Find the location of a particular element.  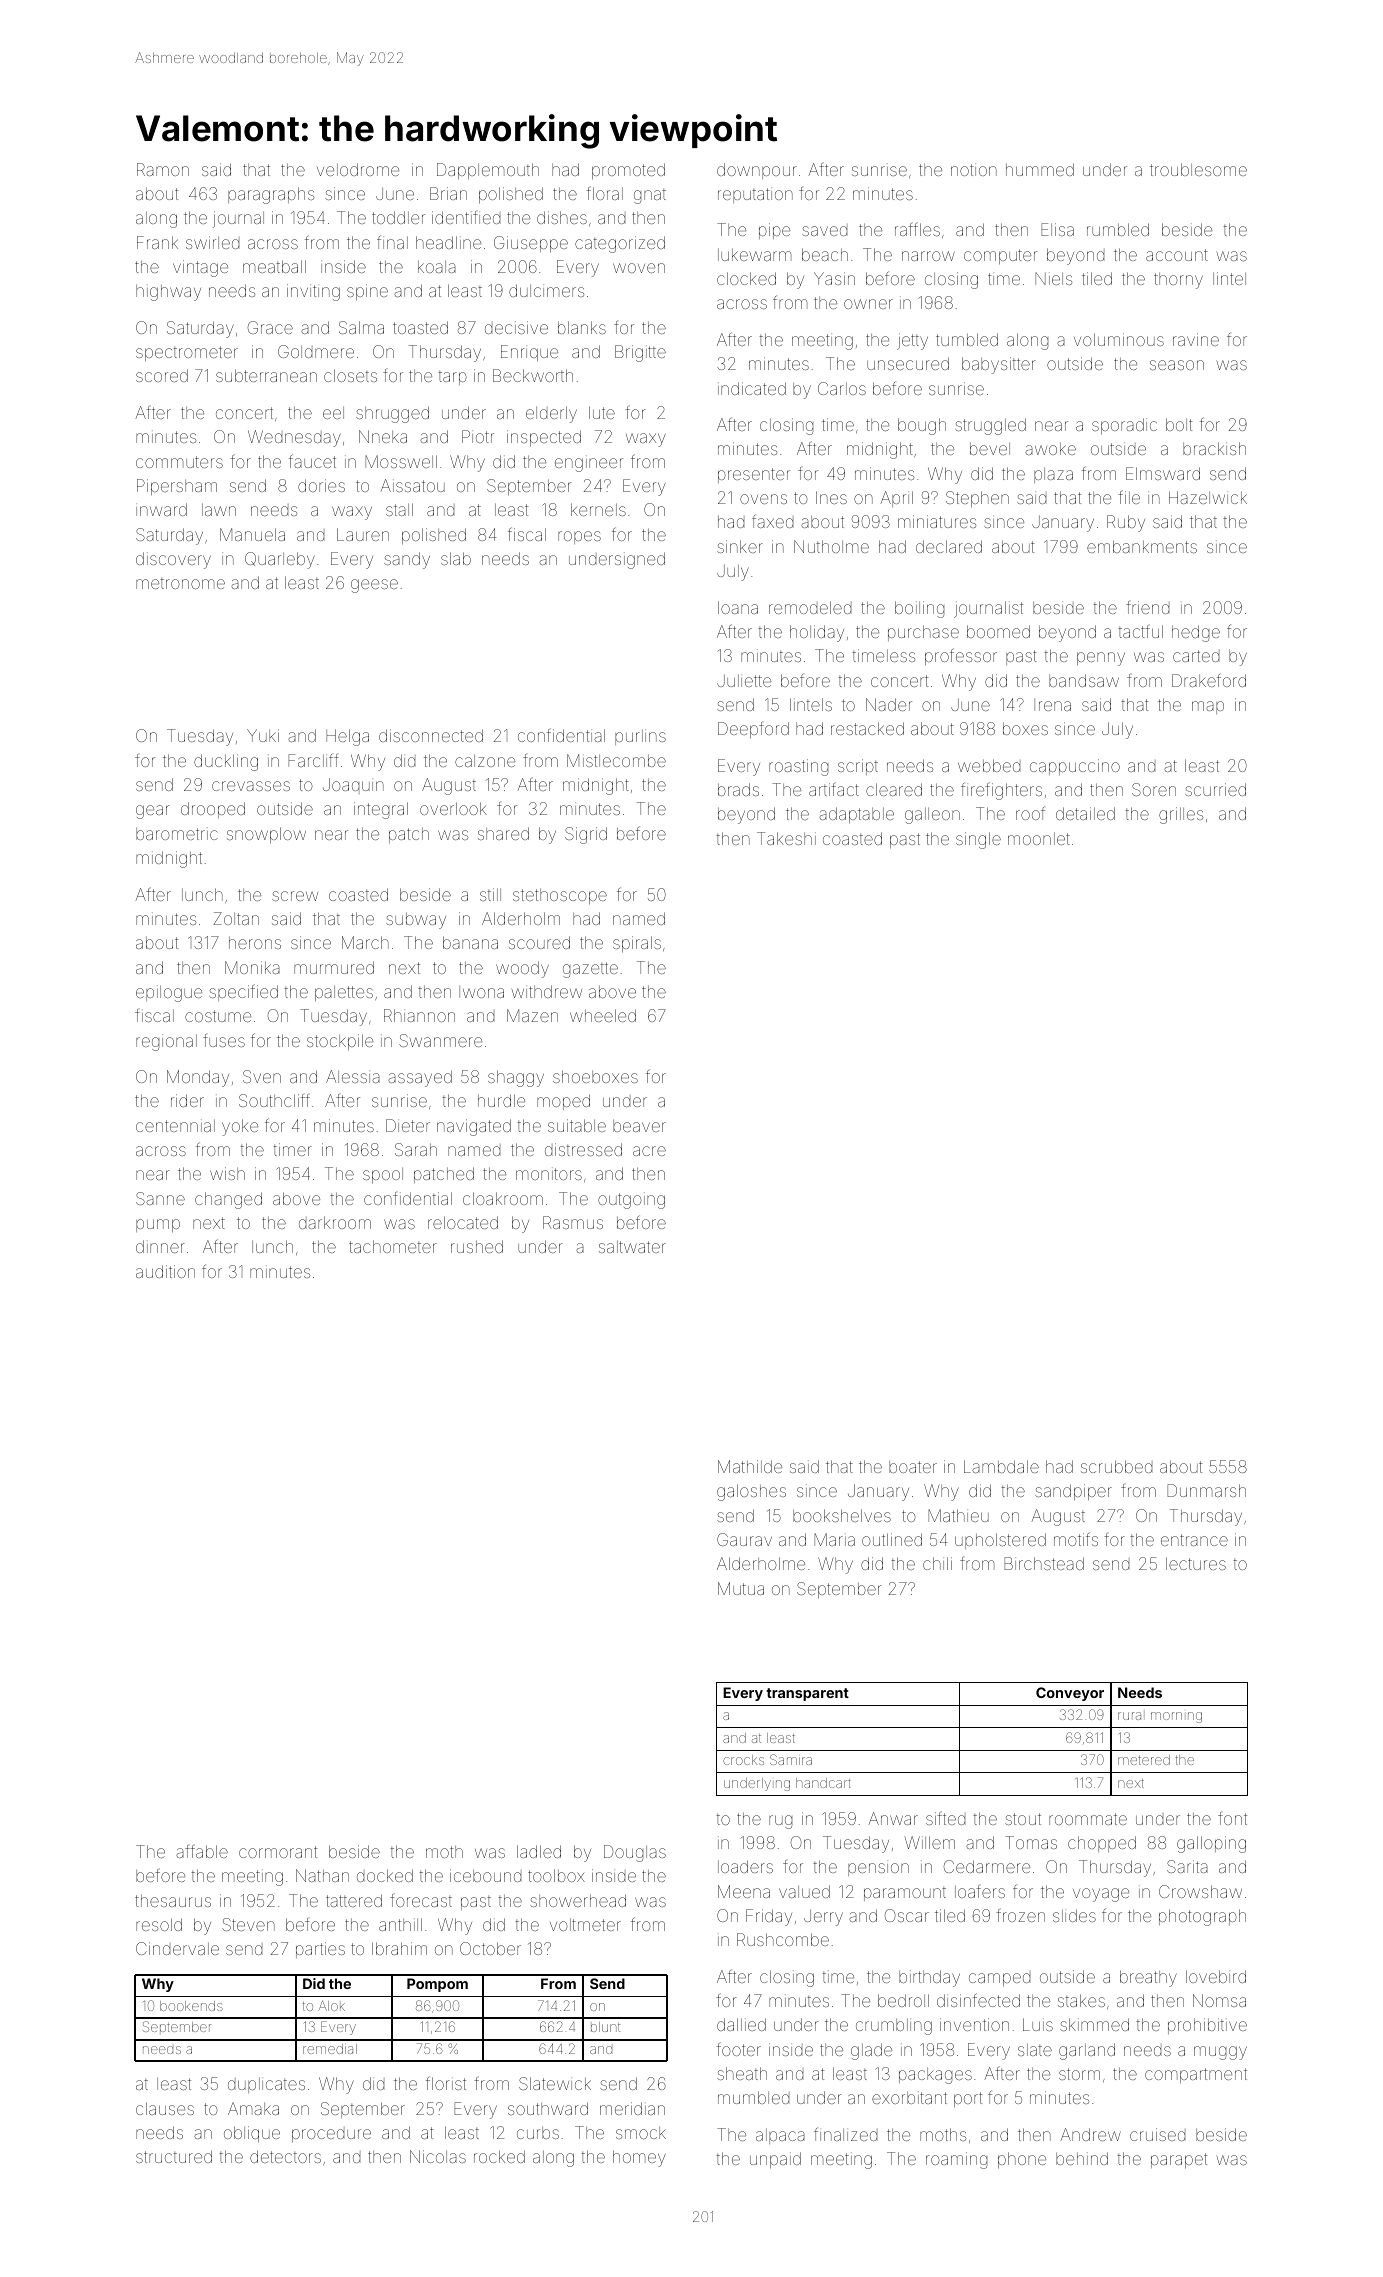

beach is located at coordinates (825, 254).
